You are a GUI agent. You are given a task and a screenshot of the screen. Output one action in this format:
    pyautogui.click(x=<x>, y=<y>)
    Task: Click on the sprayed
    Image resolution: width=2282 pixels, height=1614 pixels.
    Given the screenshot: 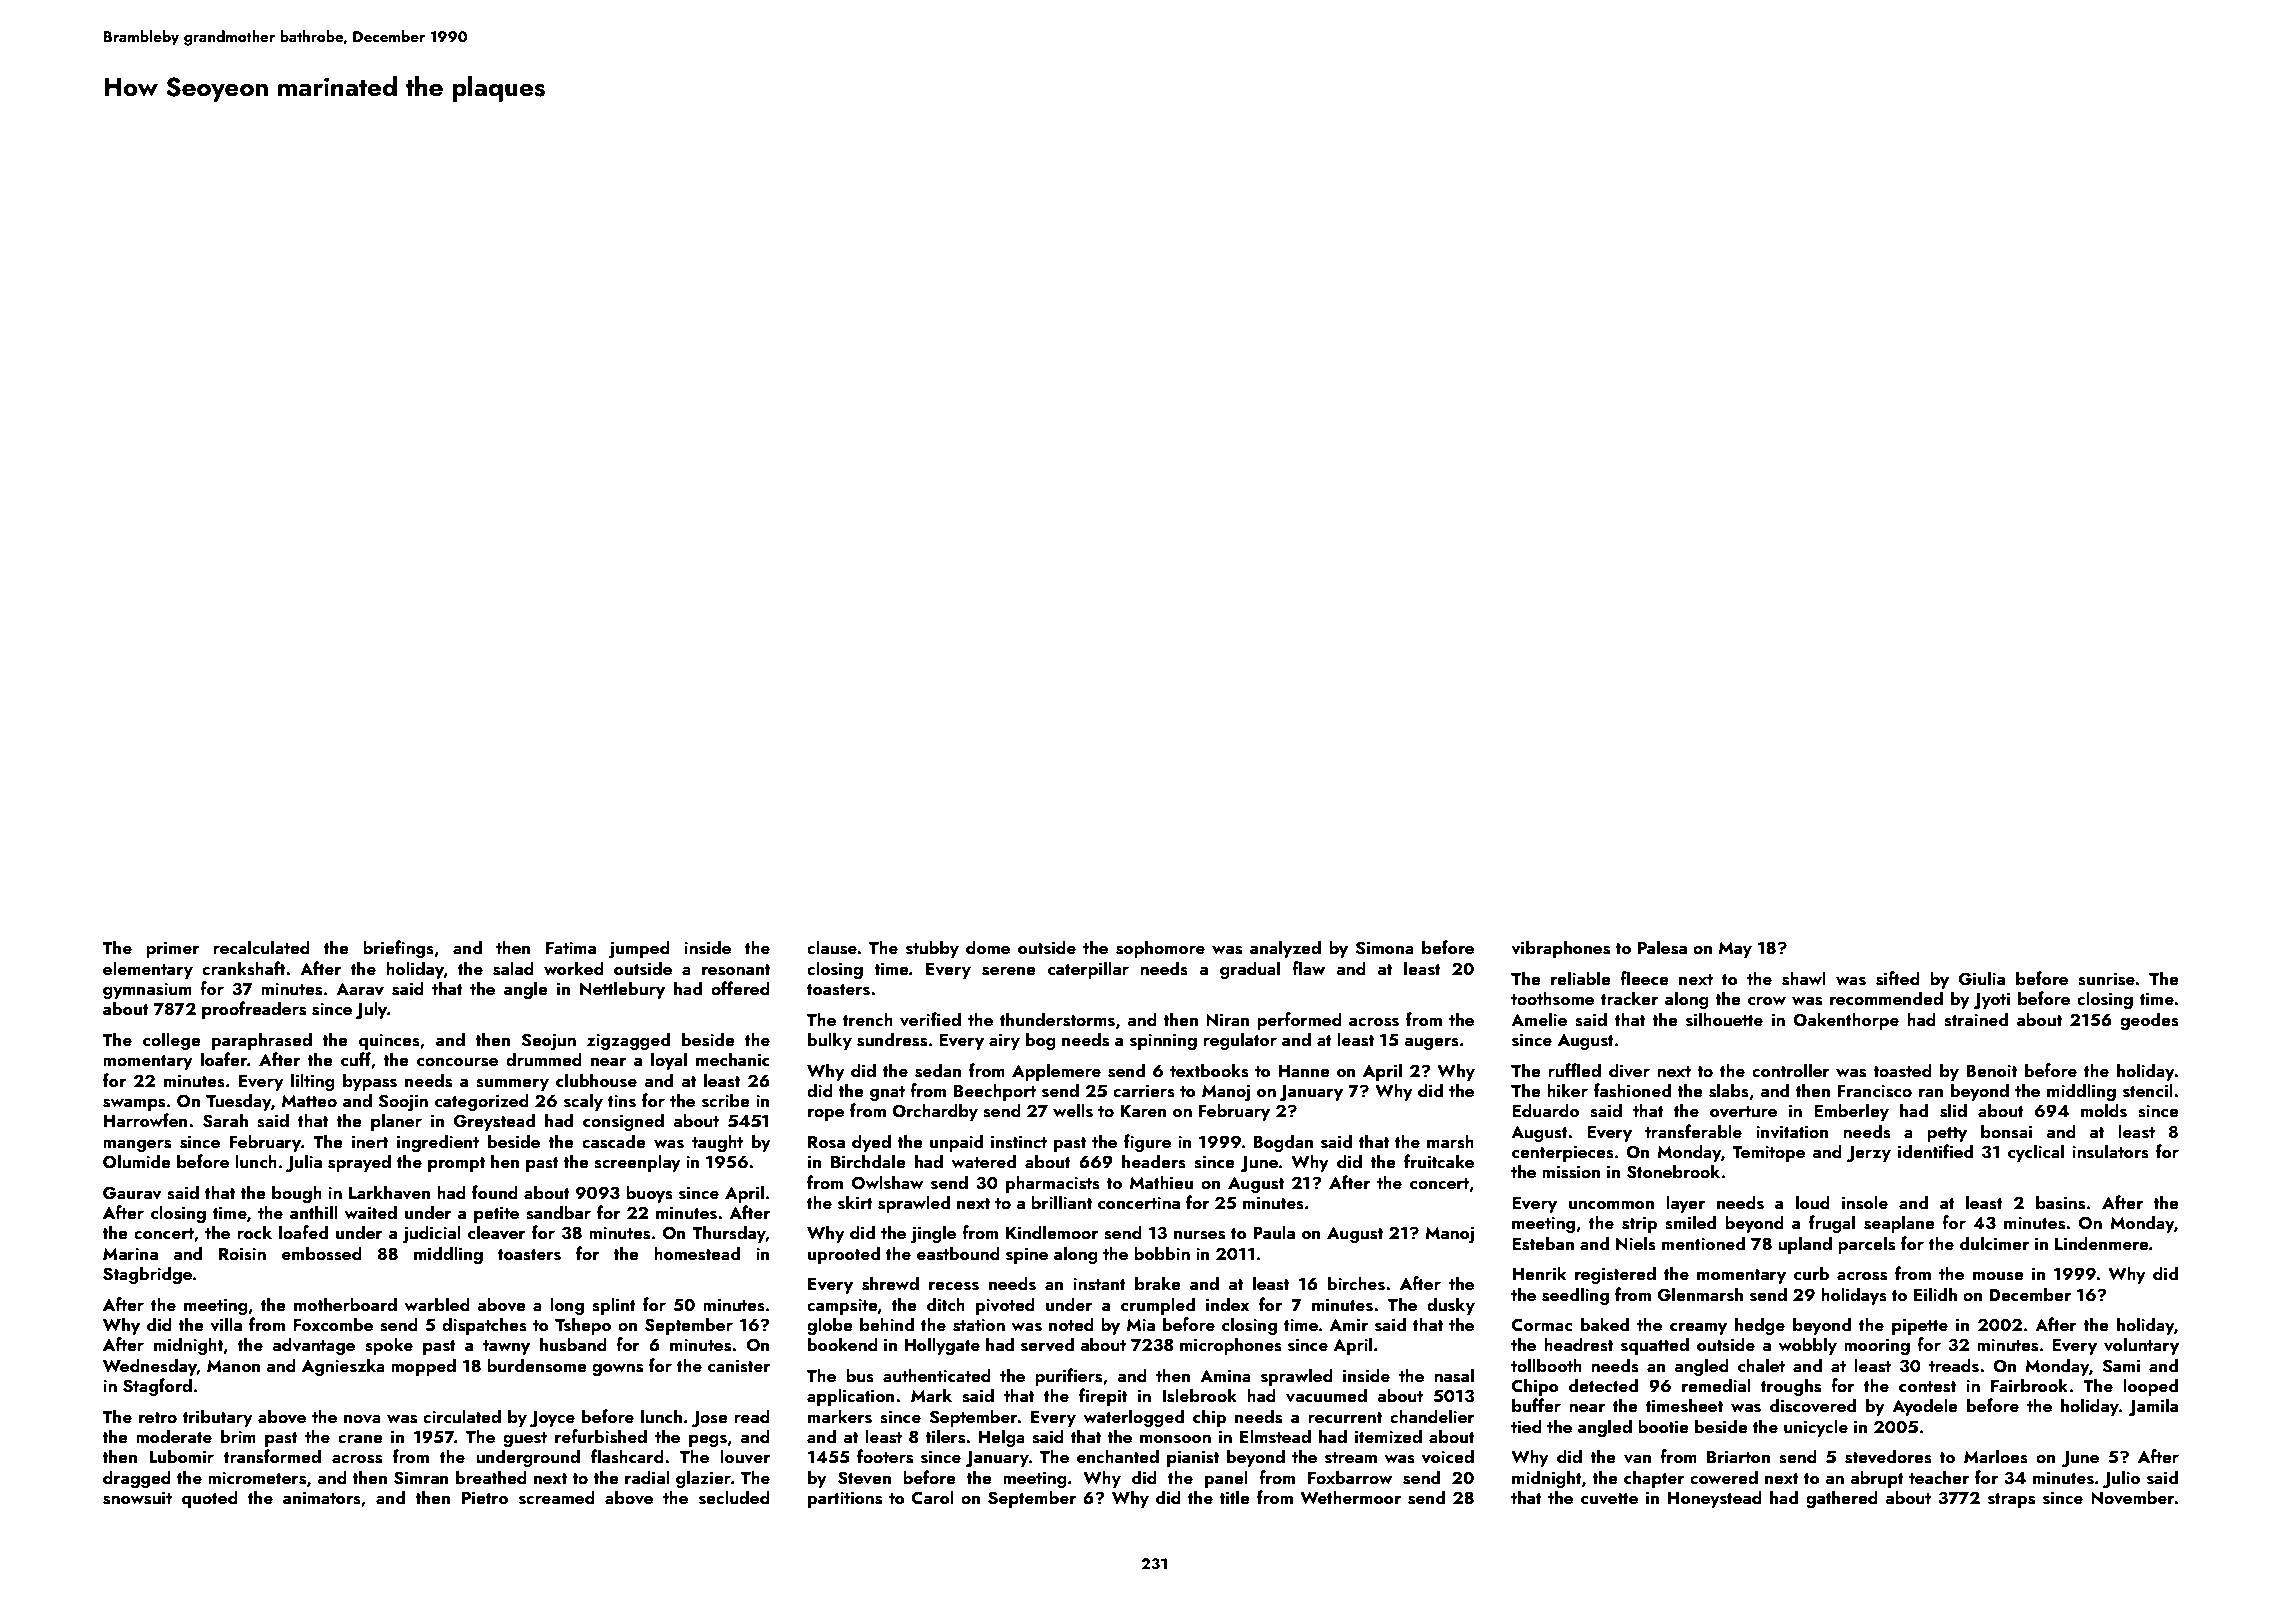 What is the action you would take?
    pyautogui.click(x=359, y=1163)
